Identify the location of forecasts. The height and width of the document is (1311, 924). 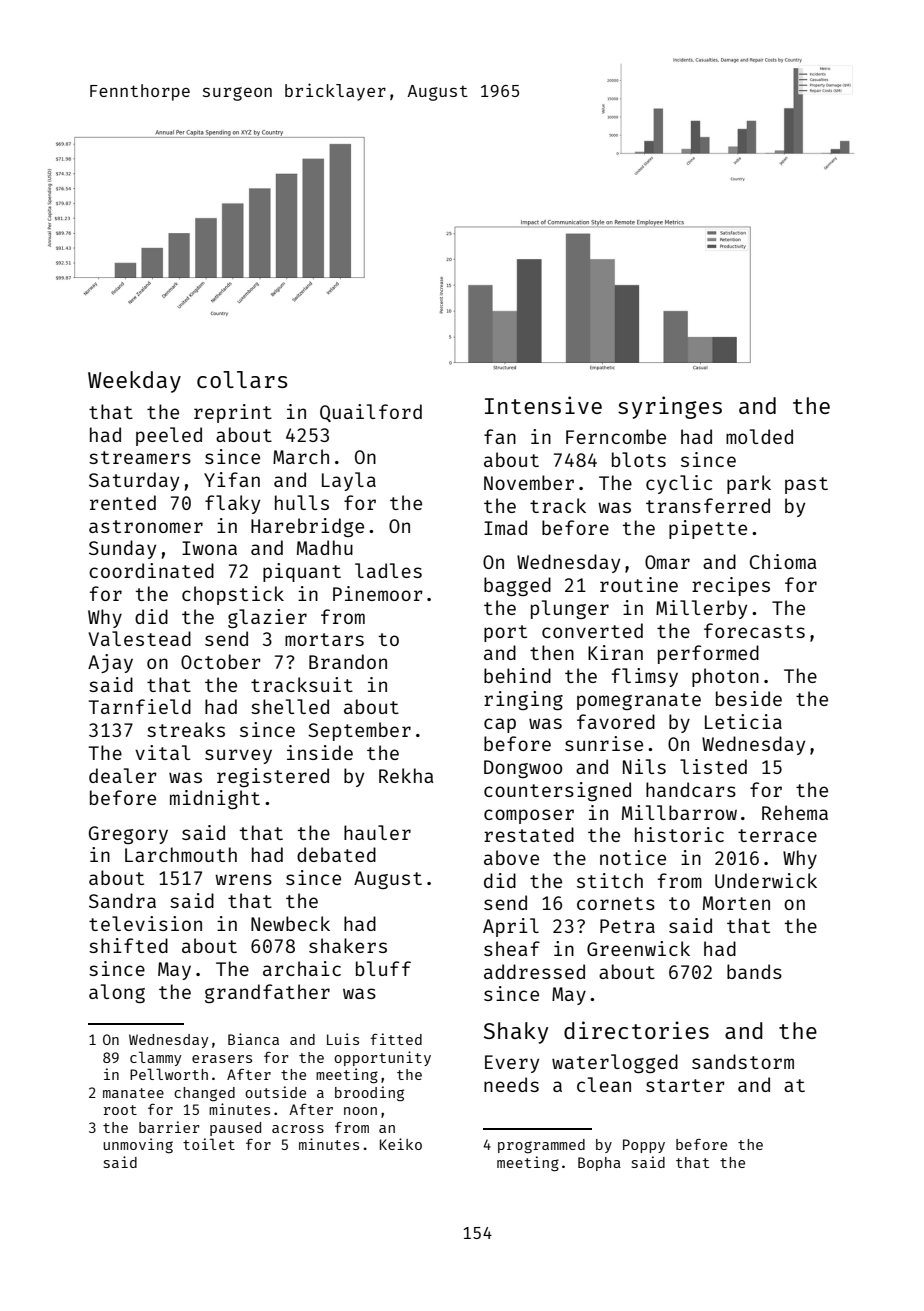
(754, 630).
